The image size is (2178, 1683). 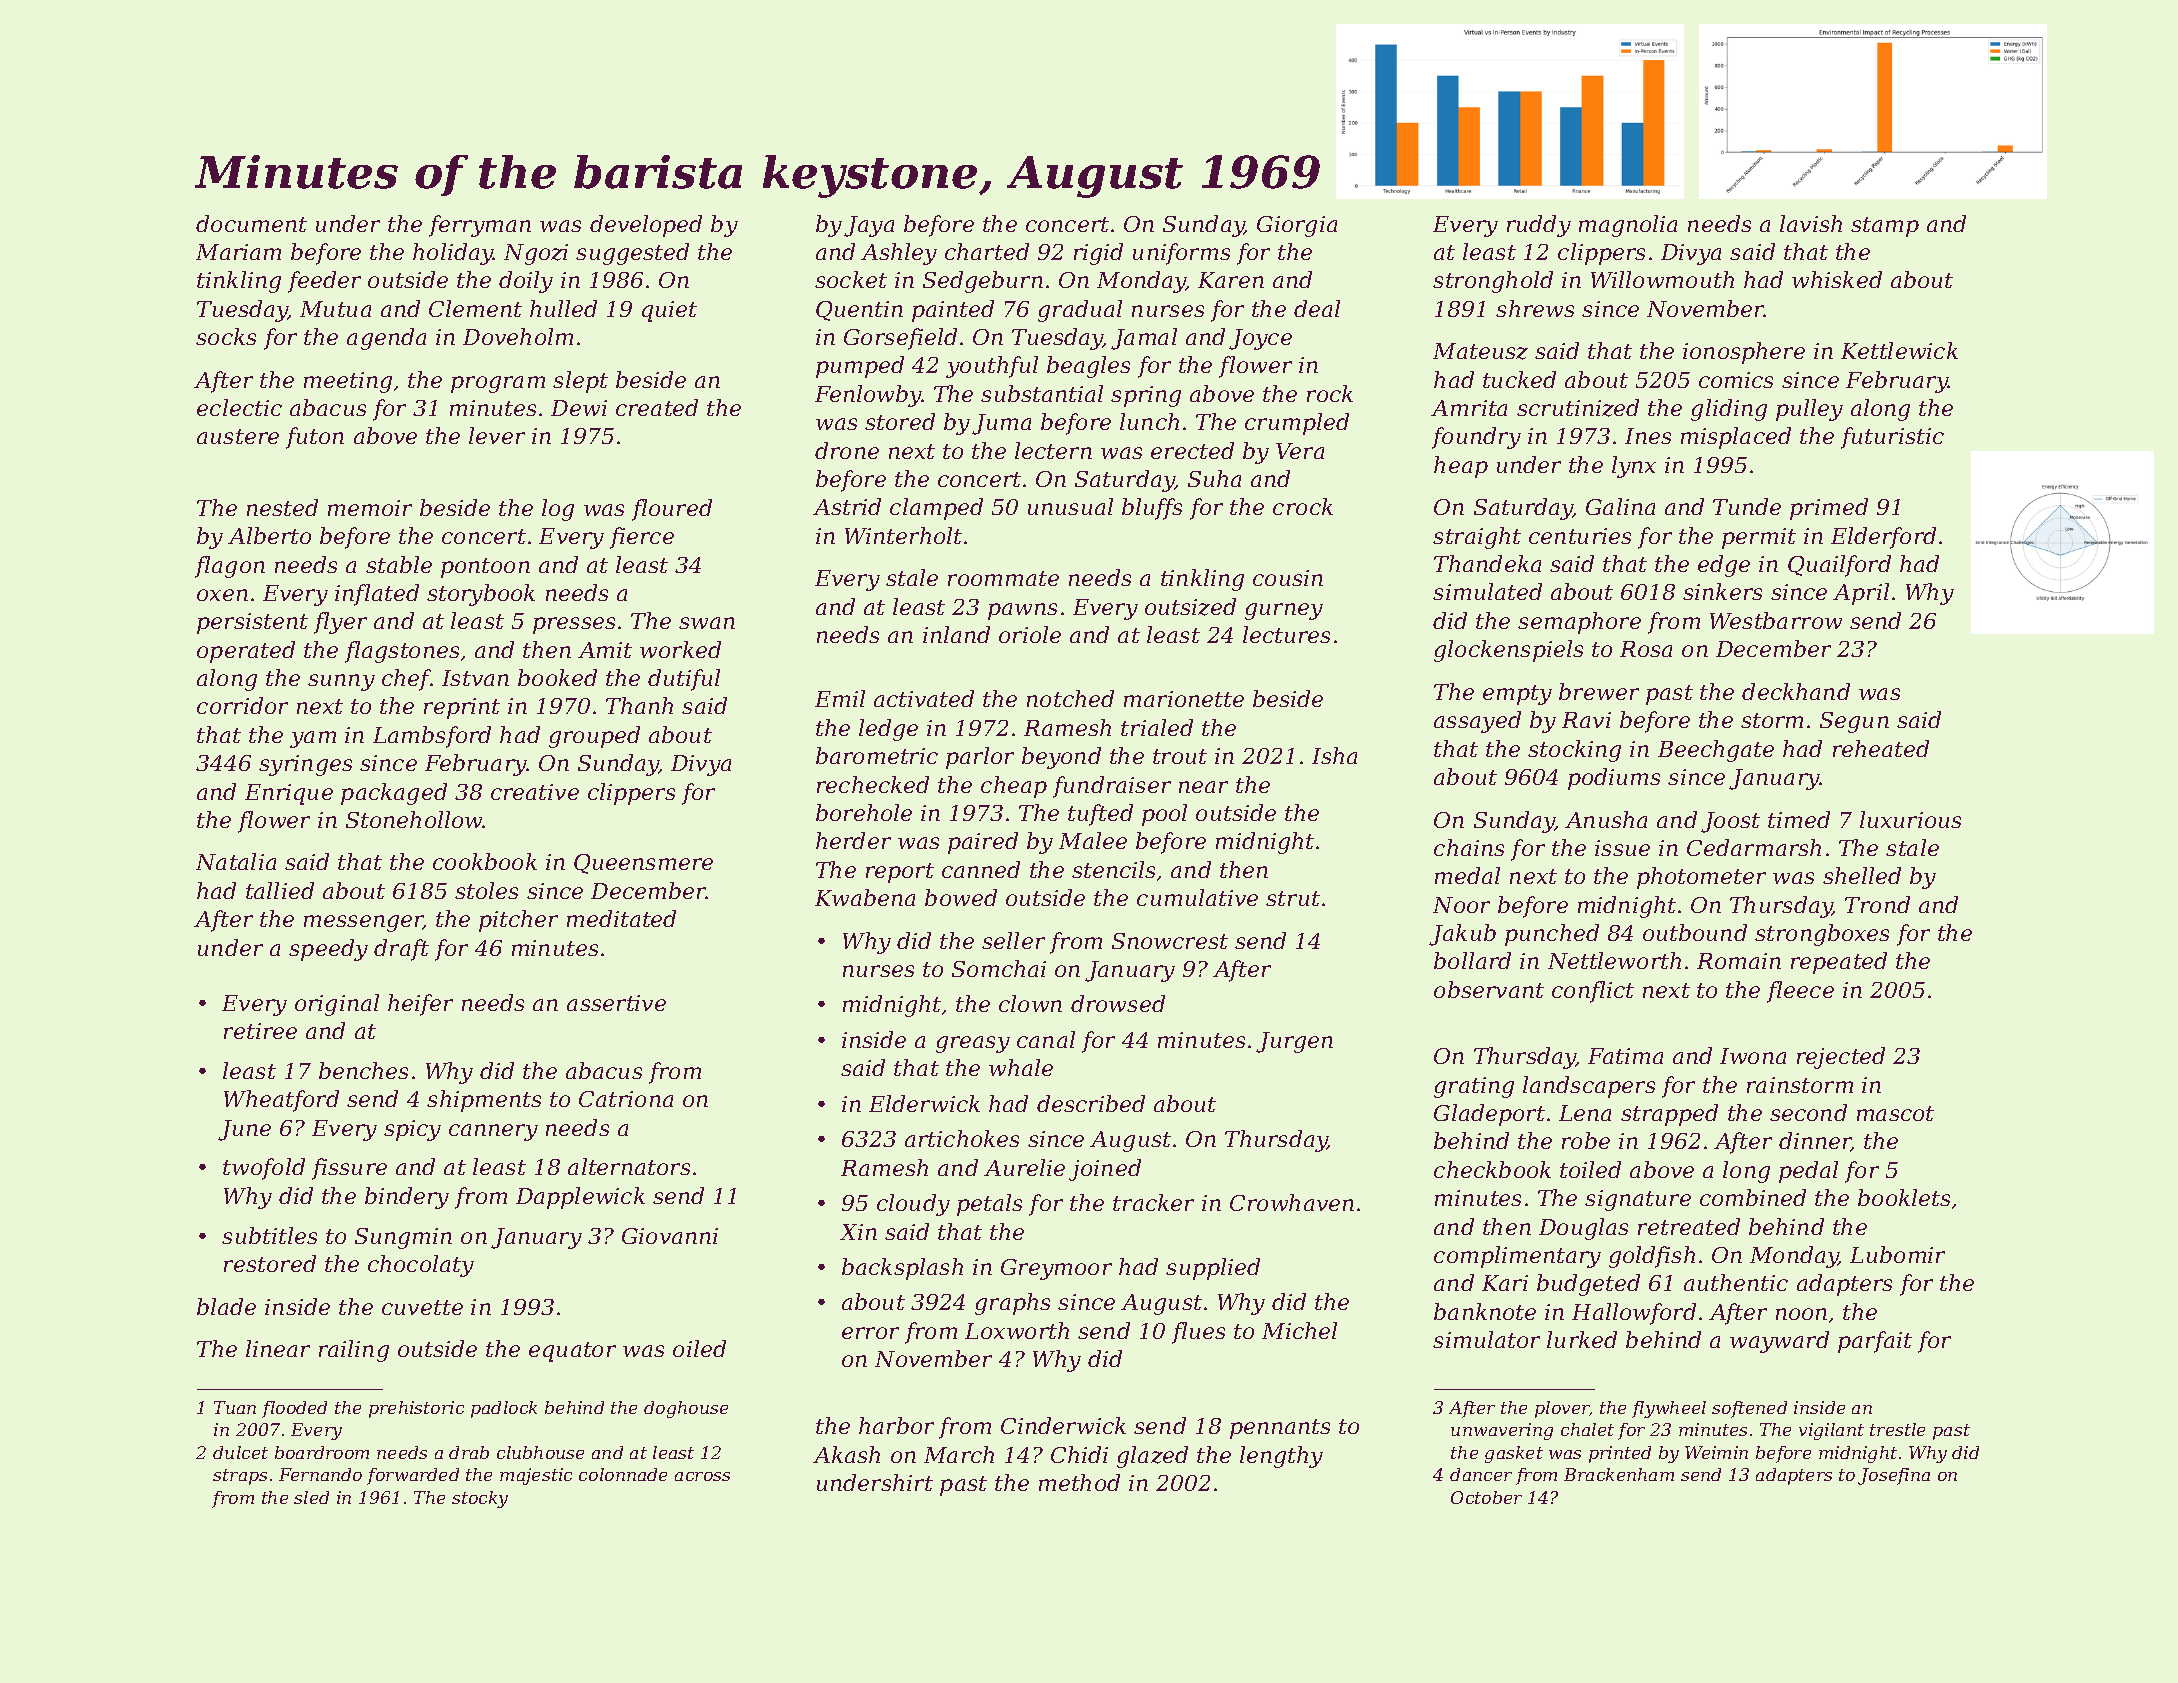 What do you see at coordinates (860, 367) in the image?
I see `pumped` at bounding box center [860, 367].
